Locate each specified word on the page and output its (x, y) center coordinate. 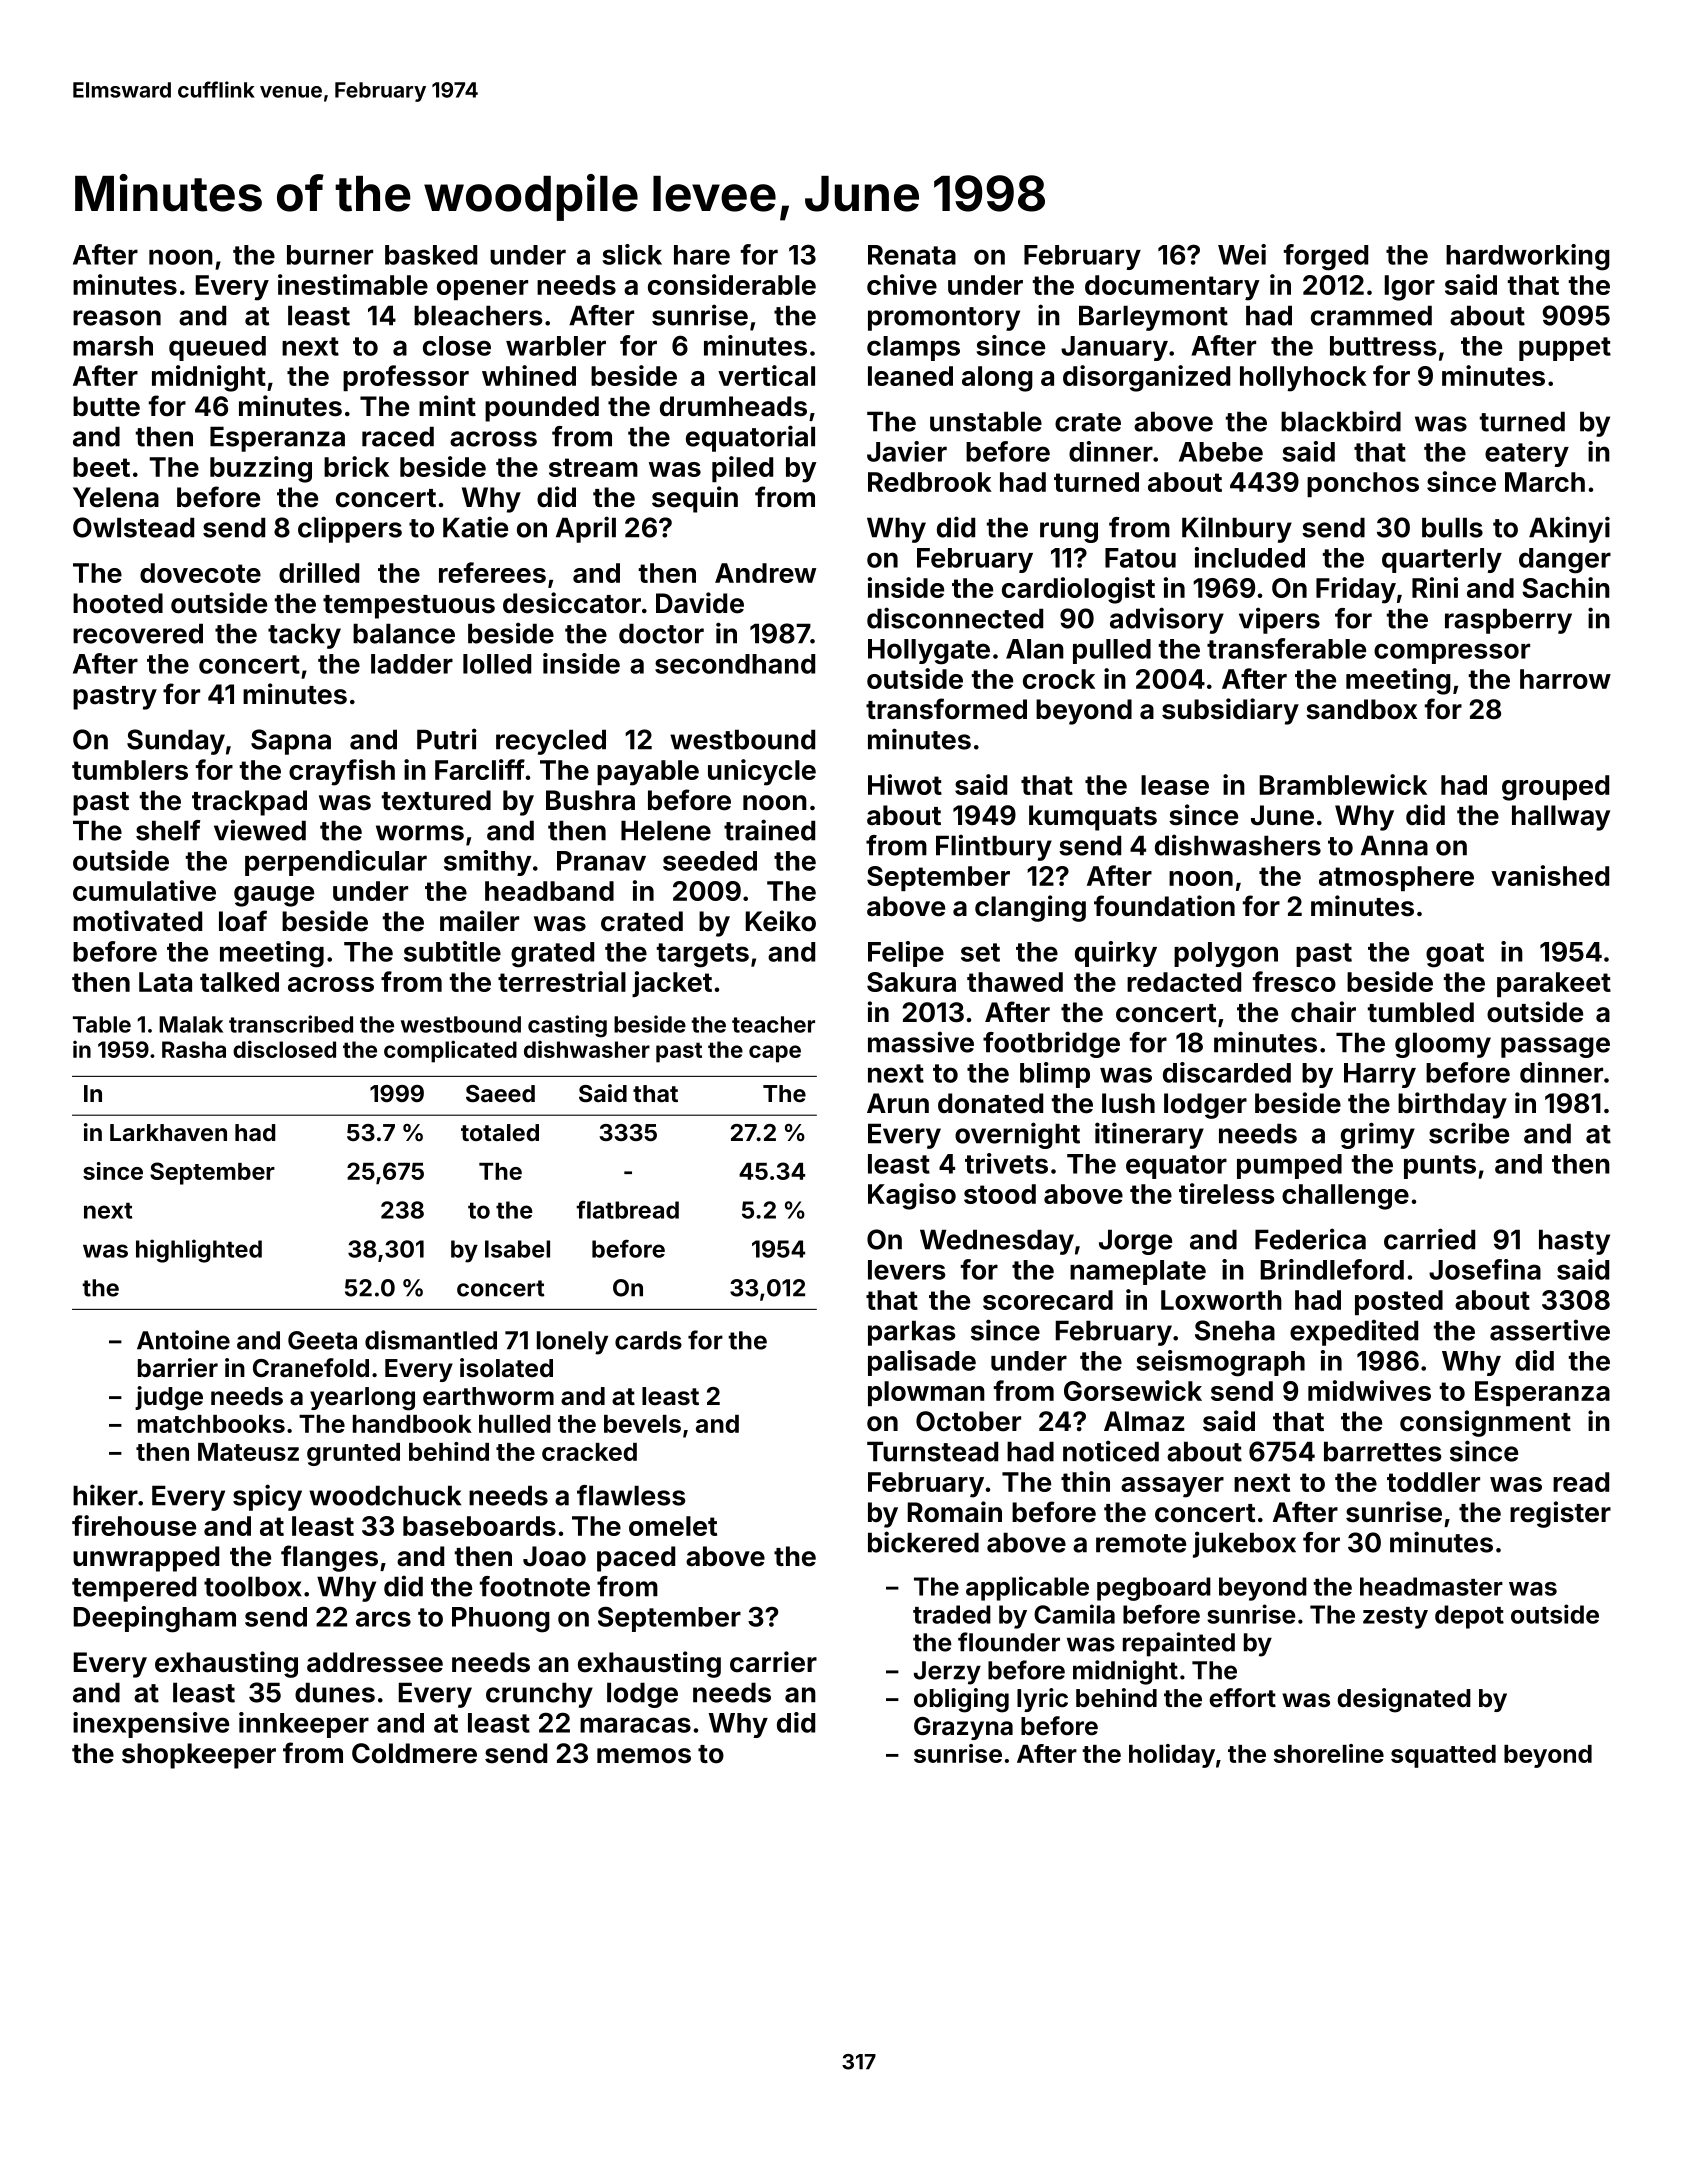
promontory (944, 319)
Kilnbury (1237, 529)
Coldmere (414, 1753)
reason (117, 318)
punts (1440, 1167)
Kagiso (912, 1196)
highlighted (199, 1251)
